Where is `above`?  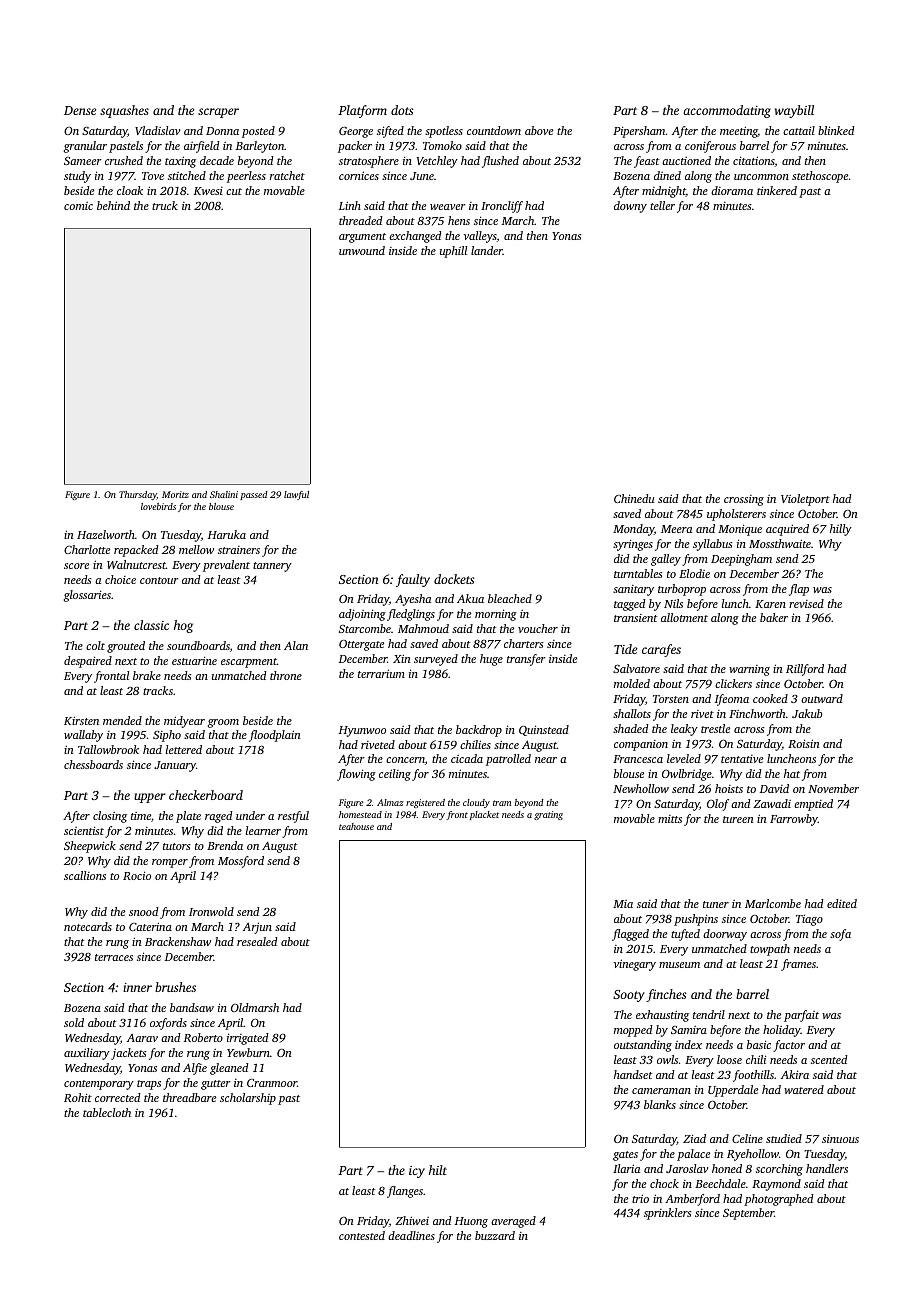 above is located at coordinates (539, 130).
